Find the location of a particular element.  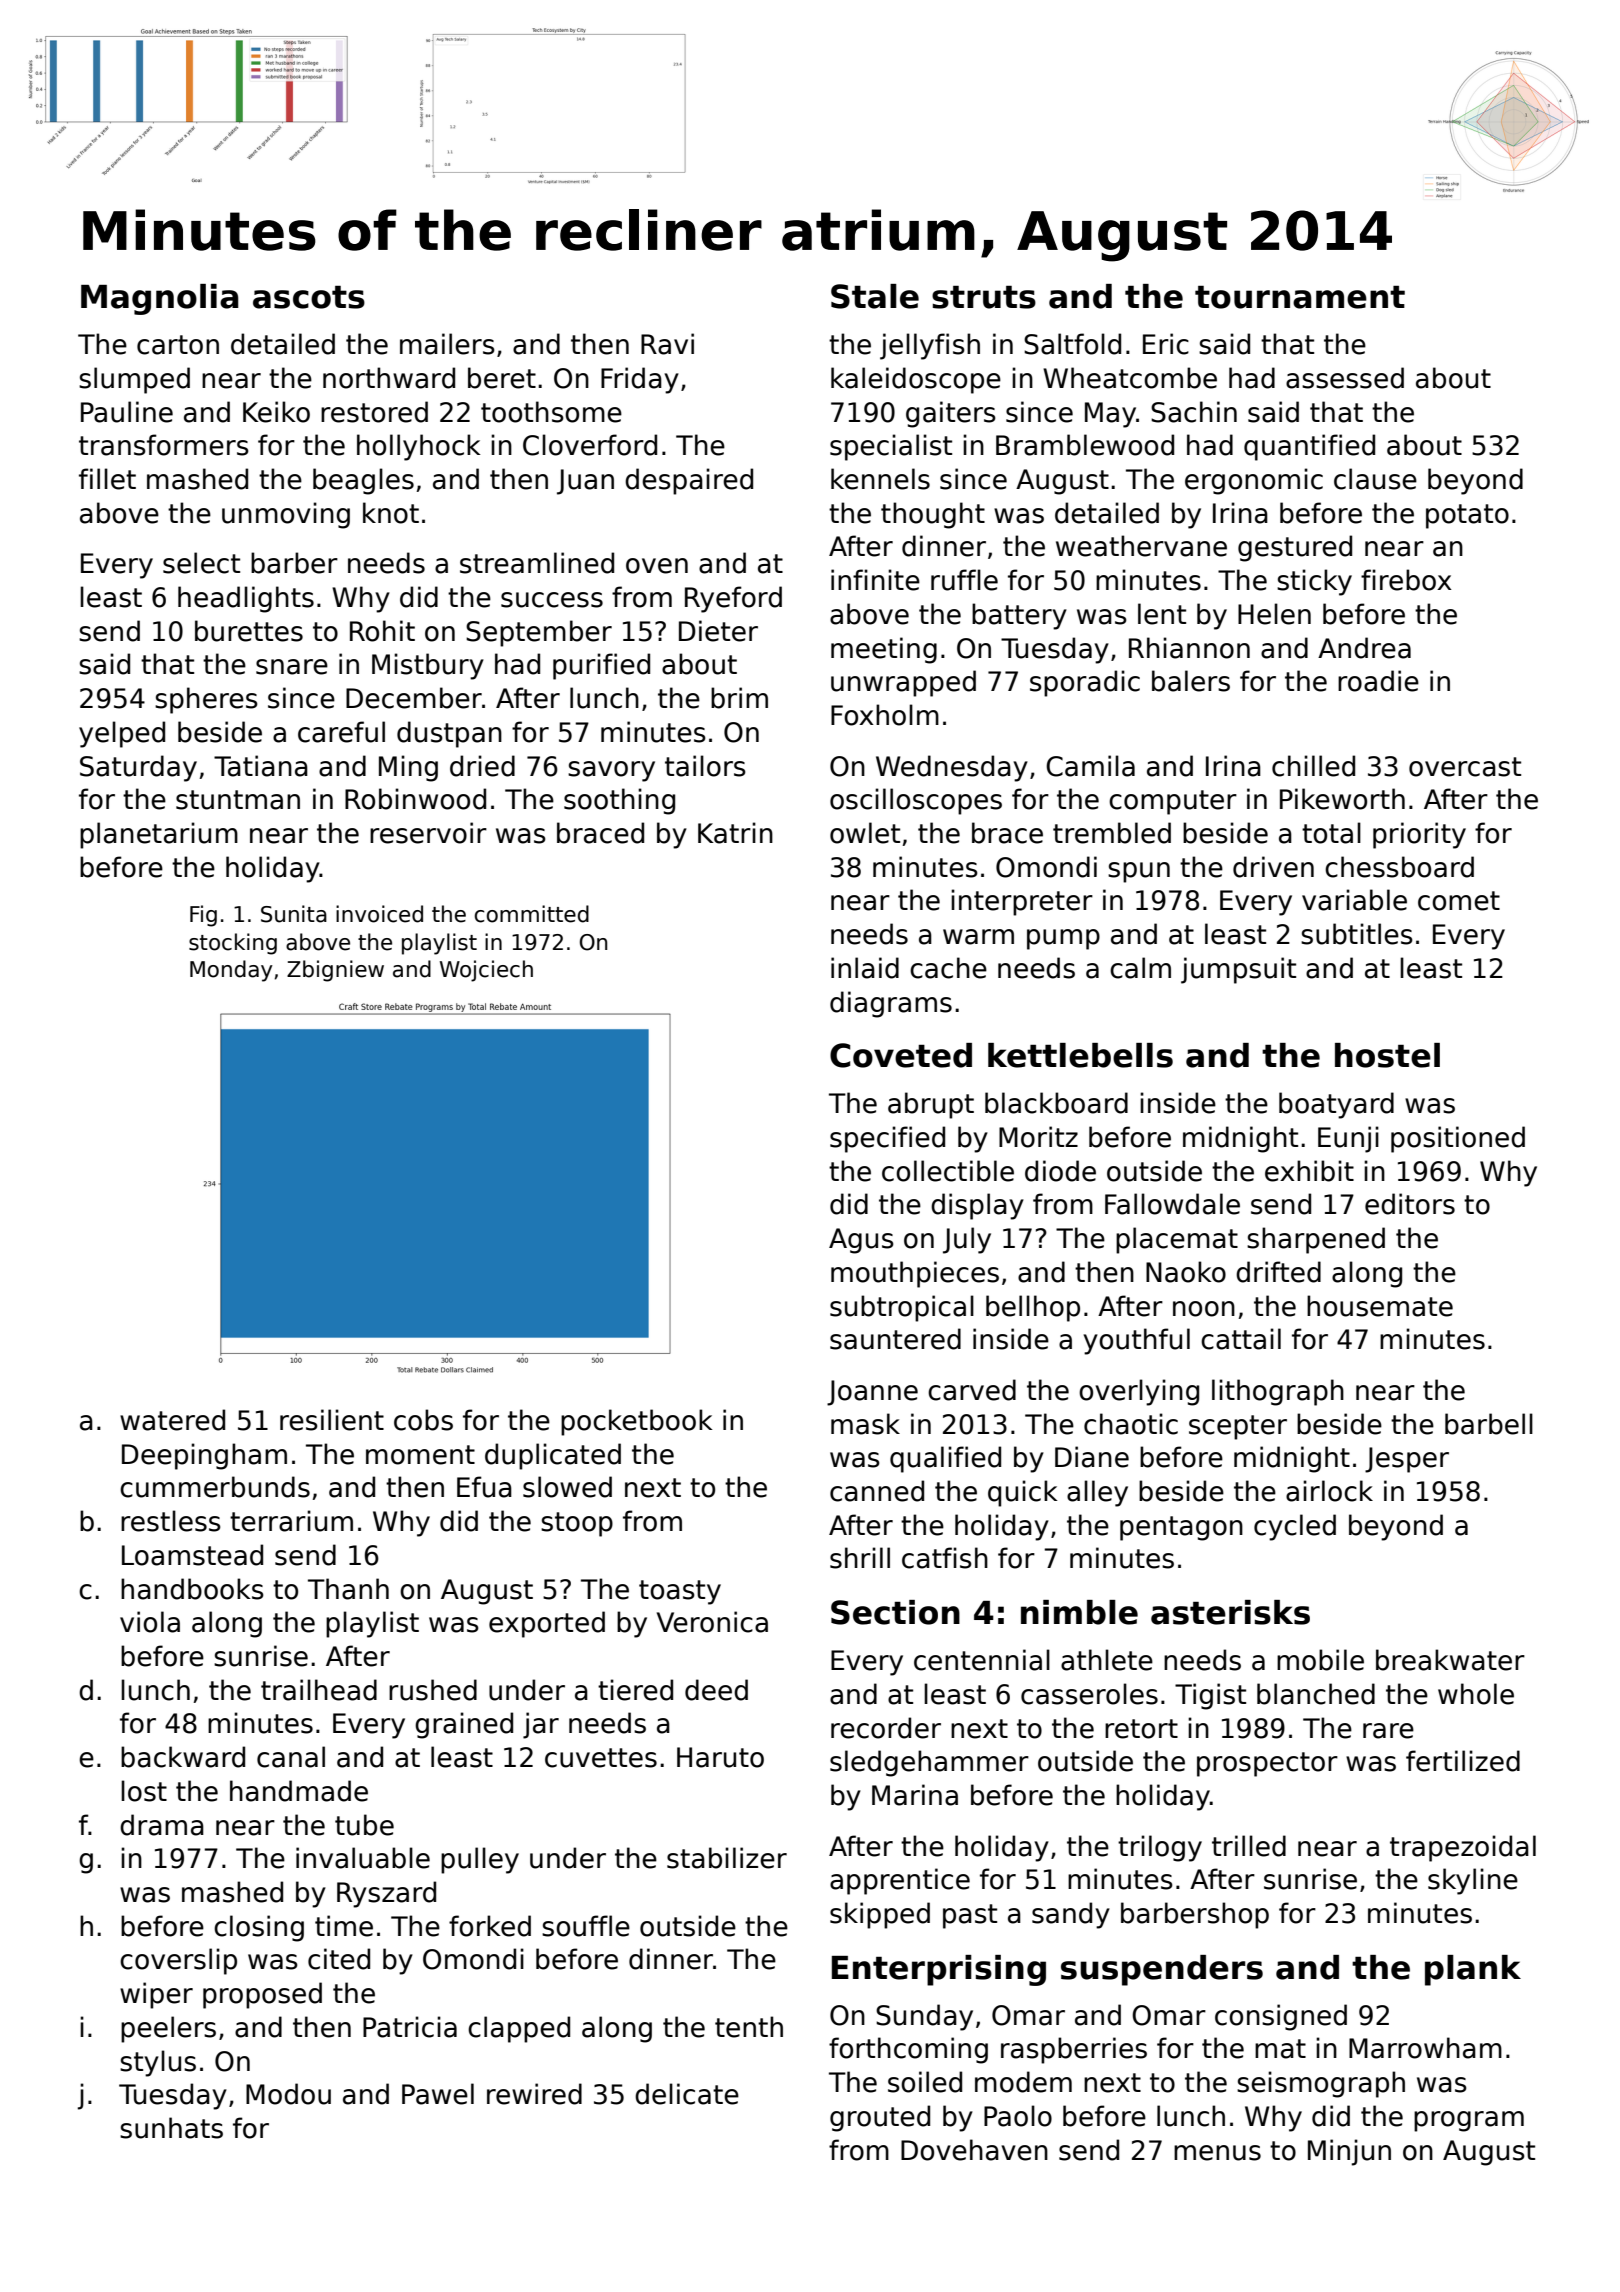

committed is located at coordinates (532, 914).
